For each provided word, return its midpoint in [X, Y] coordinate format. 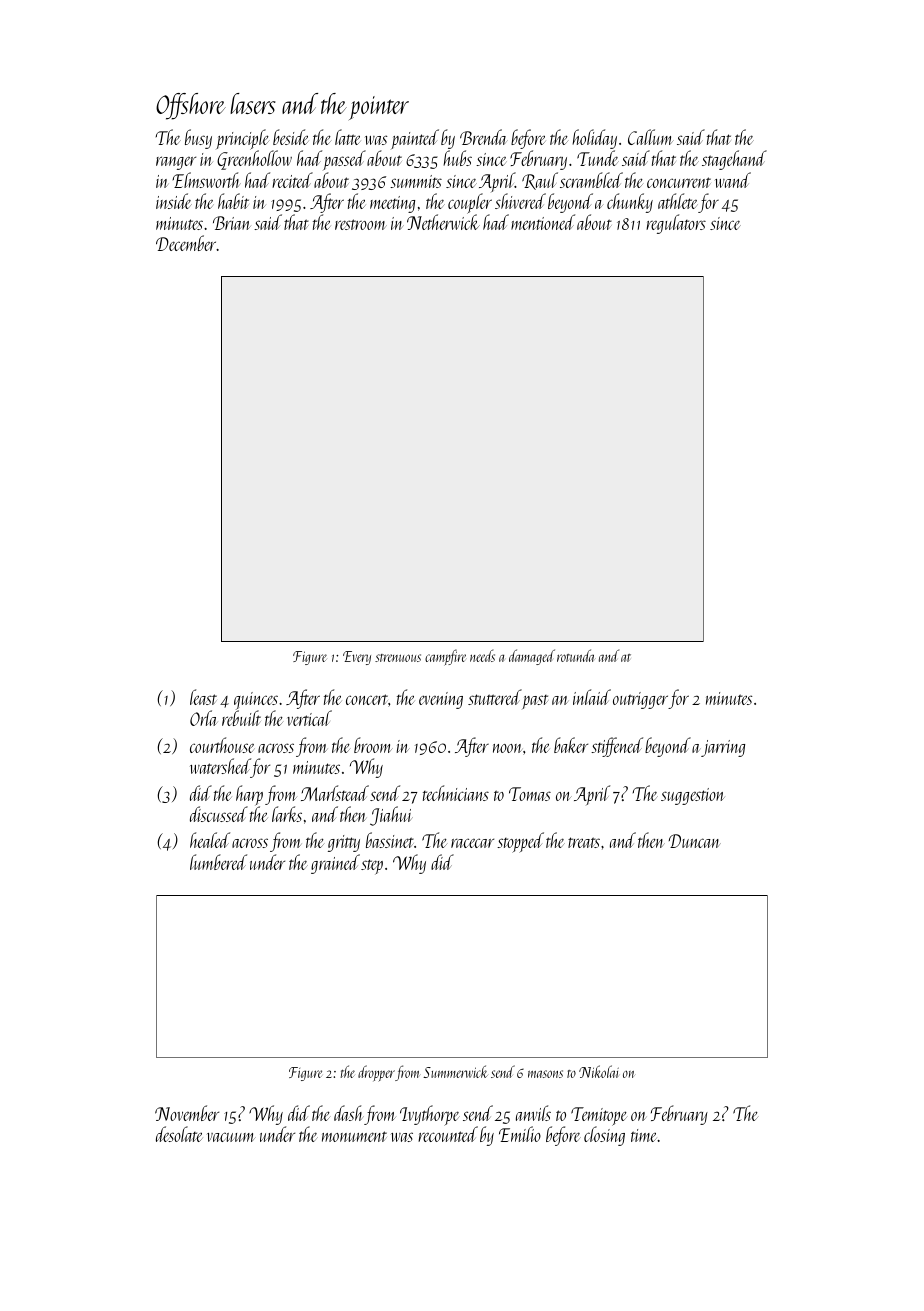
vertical [309, 718]
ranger [176, 163]
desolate [179, 1134]
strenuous [398, 658]
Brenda [484, 137]
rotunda [575, 655]
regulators [676, 224]
